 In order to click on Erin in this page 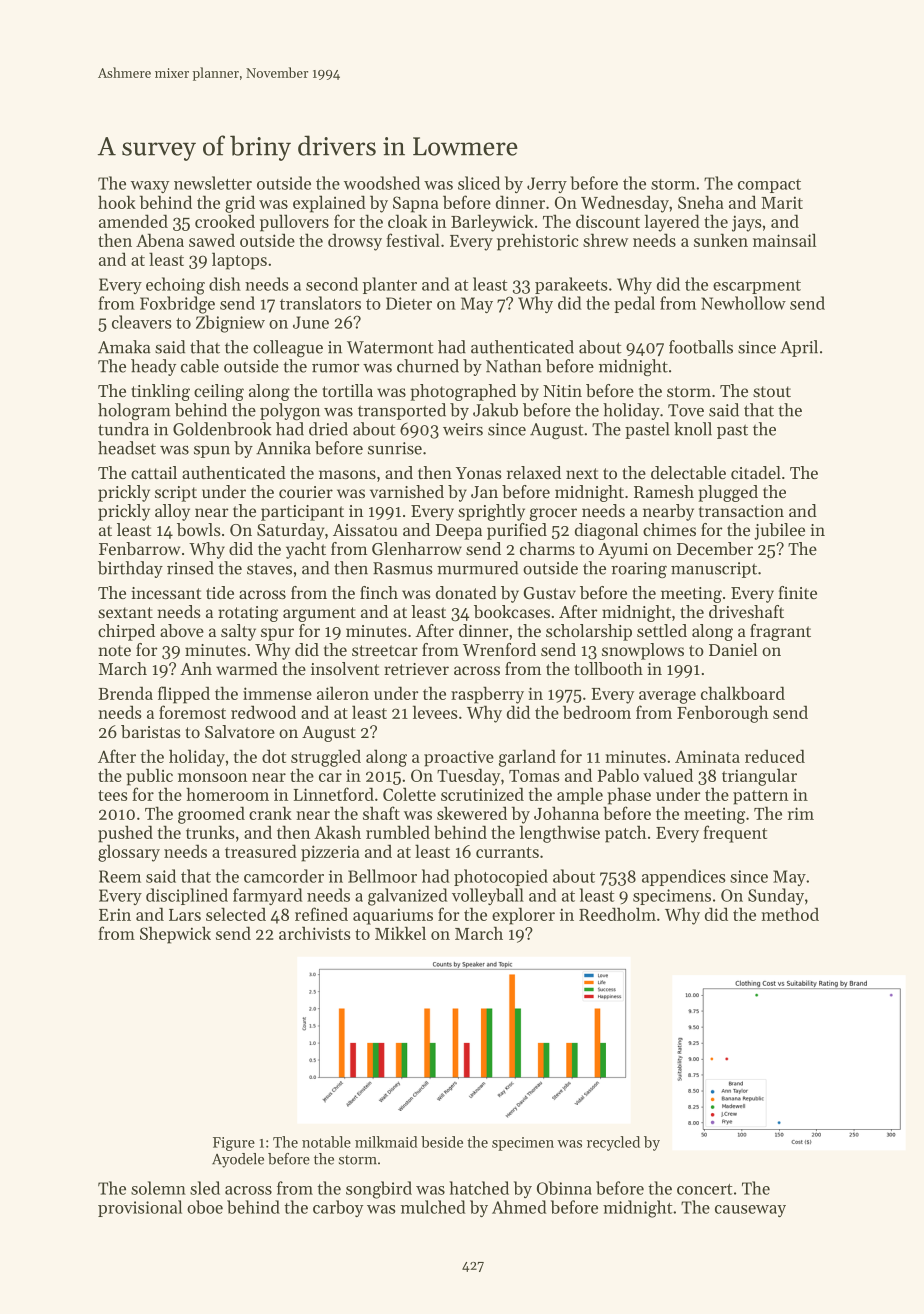, I will do `click(115, 914)`.
